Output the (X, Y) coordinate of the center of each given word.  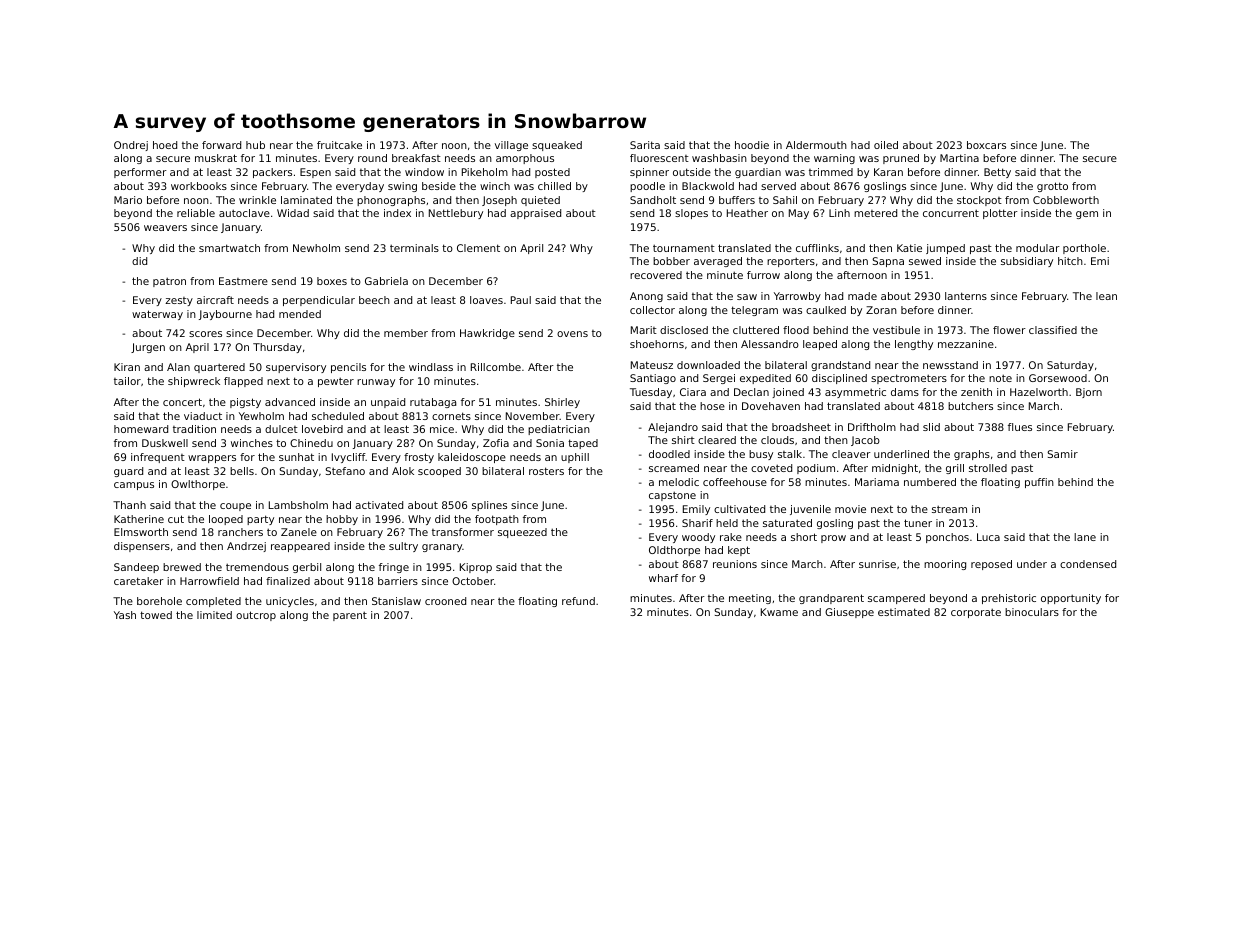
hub (255, 145)
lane (1085, 537)
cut (176, 519)
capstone (672, 496)
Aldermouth (816, 145)
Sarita (645, 145)
